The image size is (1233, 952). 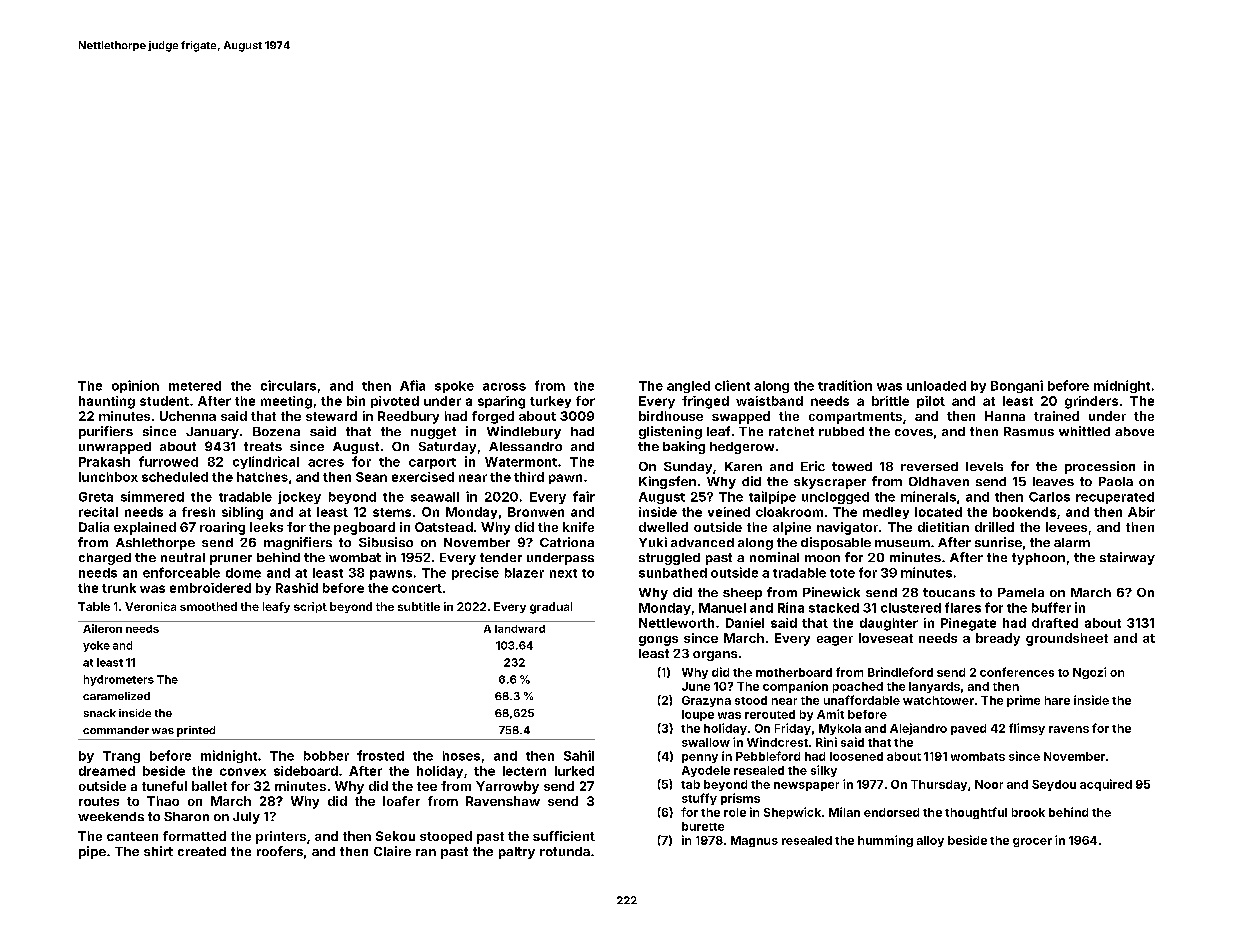 What do you see at coordinates (517, 853) in the screenshot?
I see `paltry` at bounding box center [517, 853].
